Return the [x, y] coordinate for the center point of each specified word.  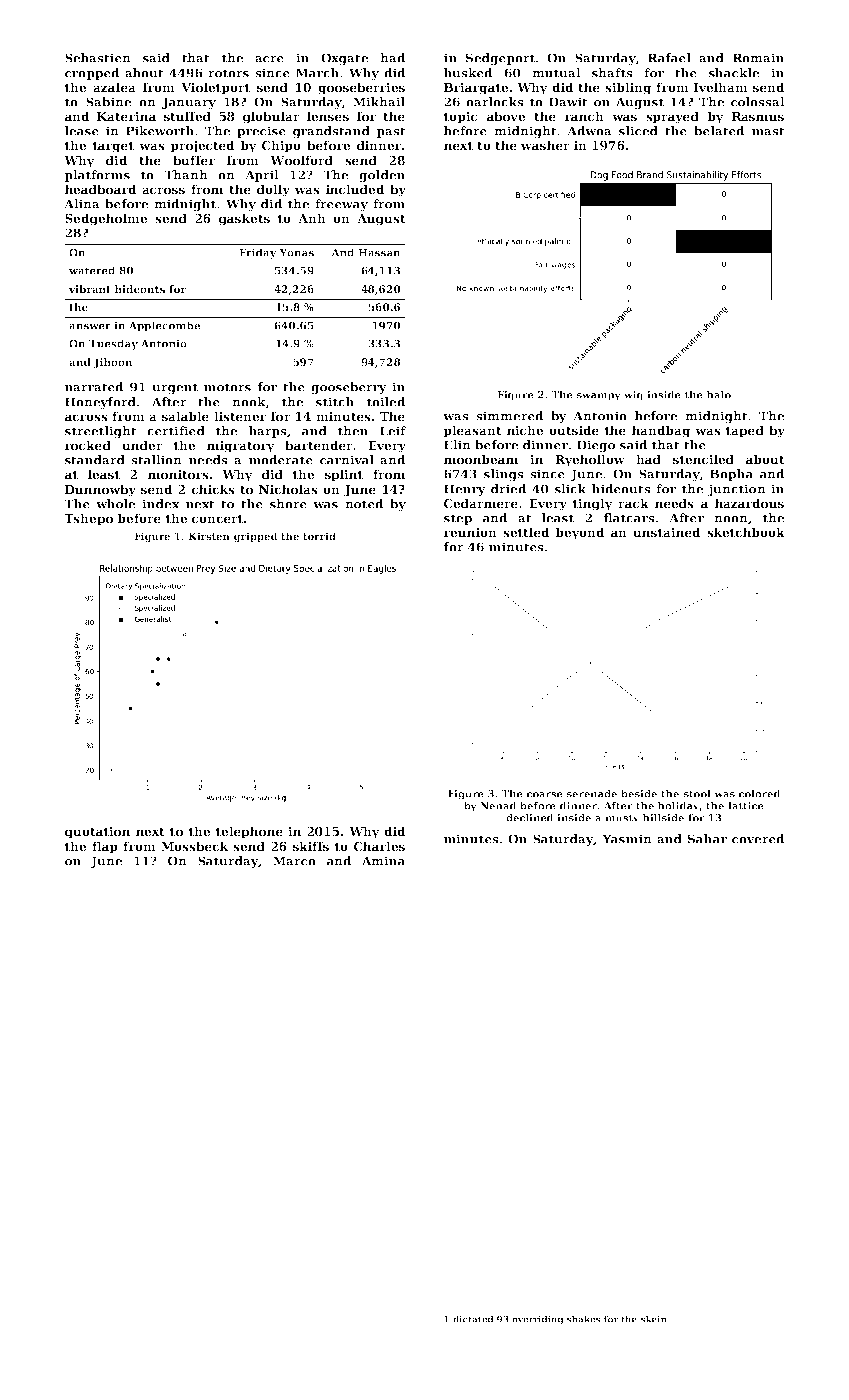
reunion [470, 532]
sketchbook [746, 532]
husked [468, 73]
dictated [473, 1319]
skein [654, 1319]
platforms [97, 176]
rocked [88, 445]
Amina [383, 861]
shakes [583, 1319]
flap [105, 847]
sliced [638, 131]
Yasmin [627, 839]
